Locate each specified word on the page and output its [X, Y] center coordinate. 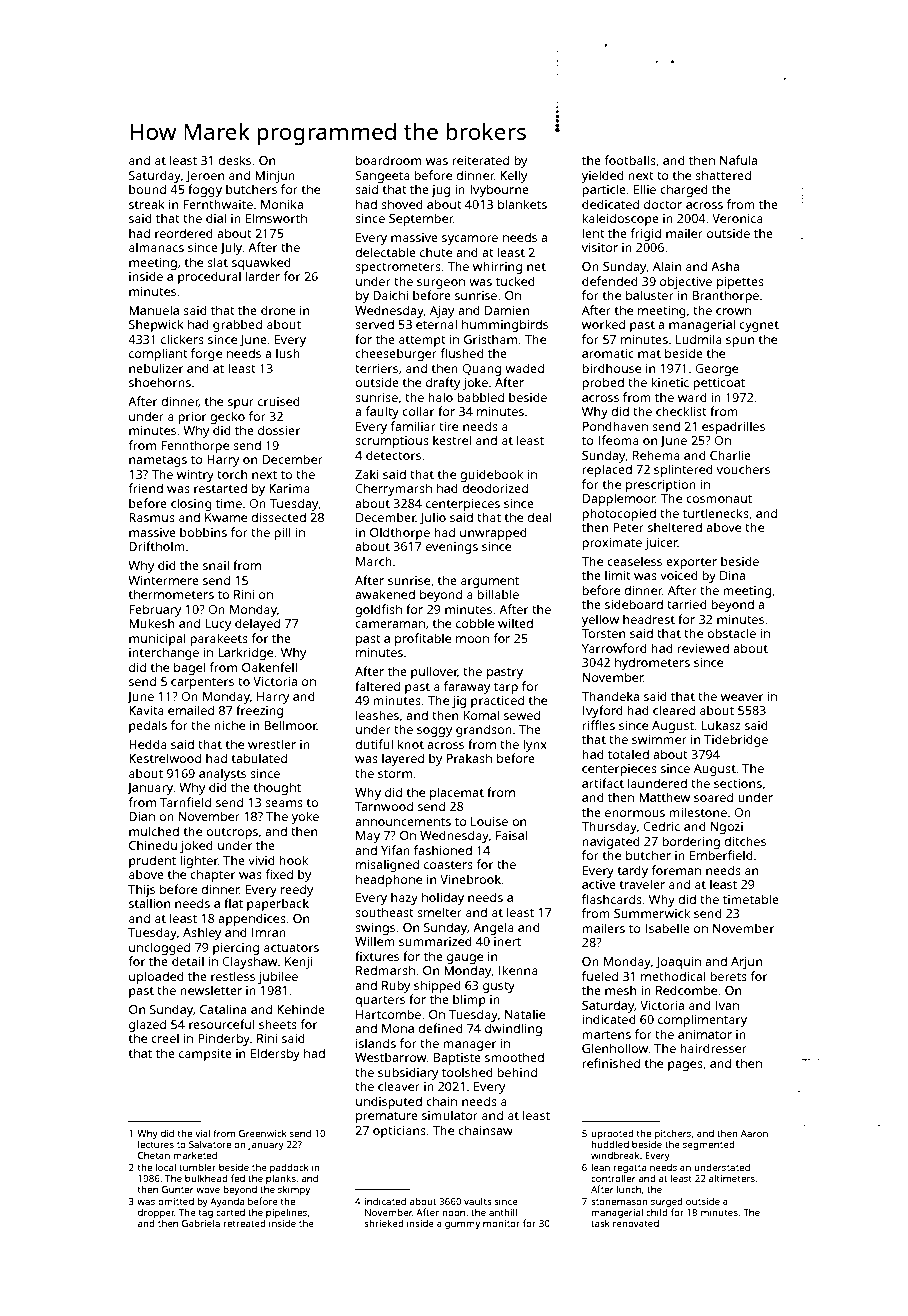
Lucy [218, 625]
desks [234, 160]
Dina [732, 575]
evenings [452, 548]
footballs [630, 160]
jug [440, 191]
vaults [478, 1201]
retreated [245, 1223]
